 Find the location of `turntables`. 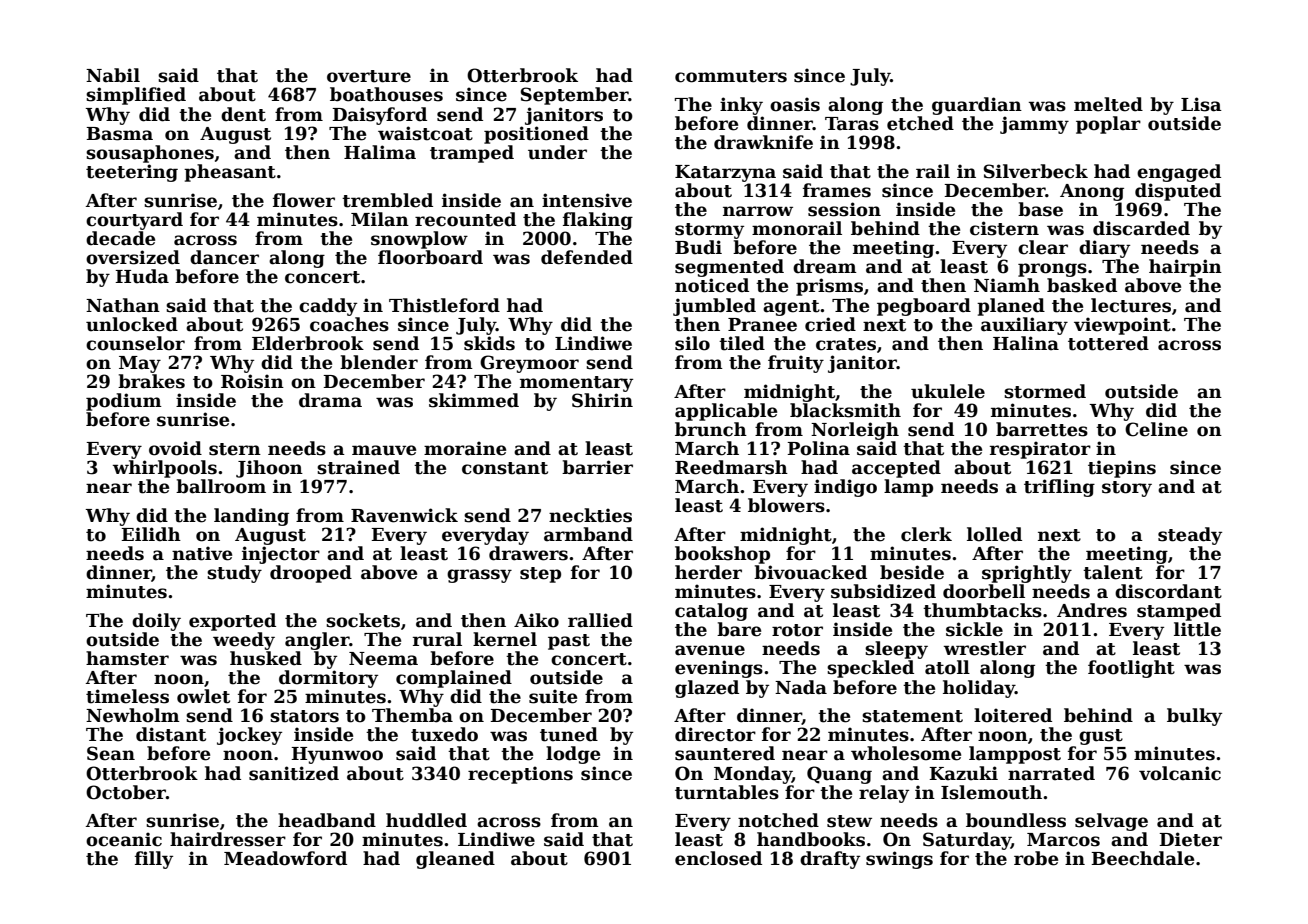

turntables is located at coordinates (727, 792).
